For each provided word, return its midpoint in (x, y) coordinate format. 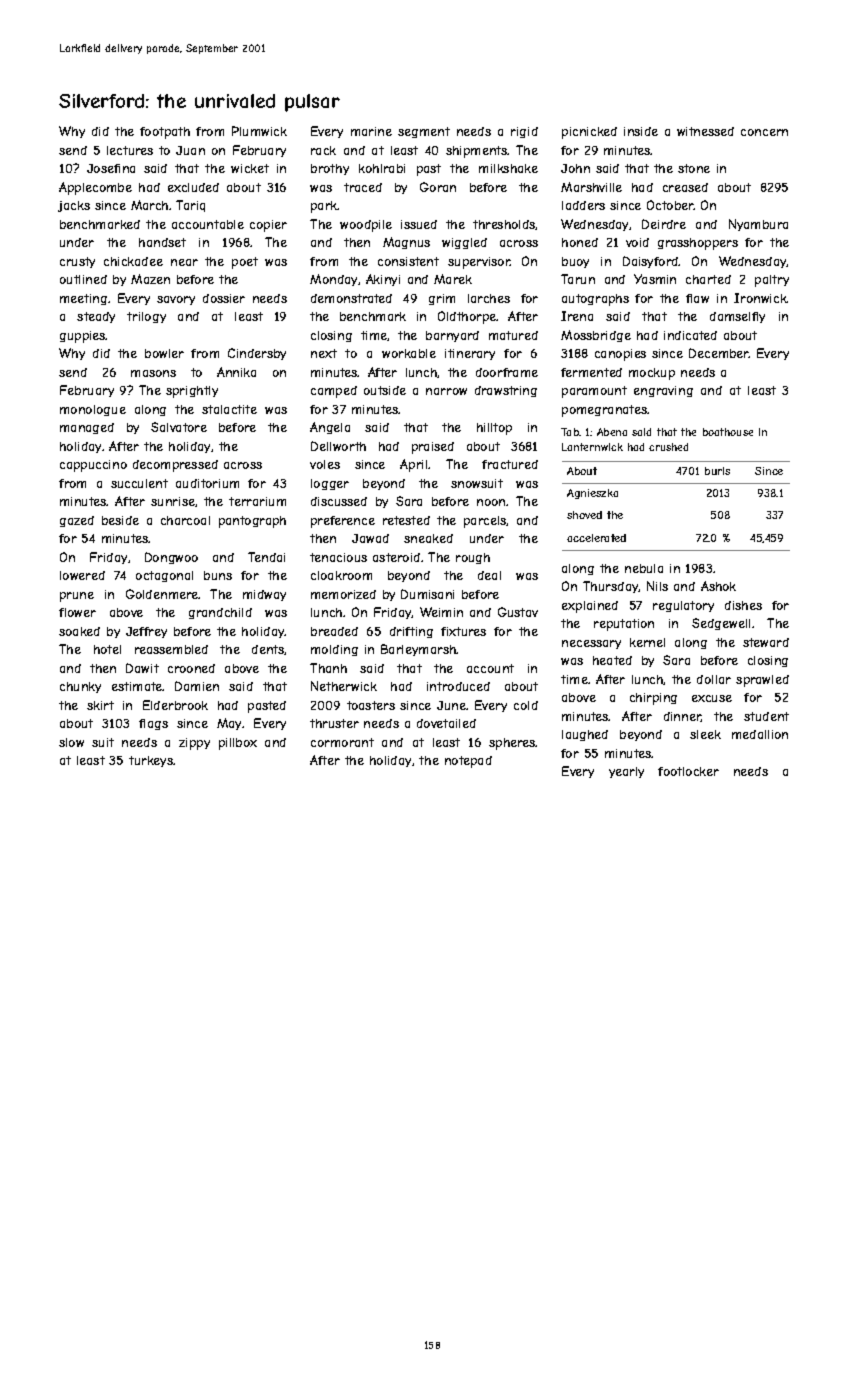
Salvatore (179, 427)
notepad (468, 762)
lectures (130, 150)
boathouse (728, 432)
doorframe (507, 372)
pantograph (252, 522)
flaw (697, 298)
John (575, 168)
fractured (510, 464)
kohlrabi (382, 168)
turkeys (151, 761)
